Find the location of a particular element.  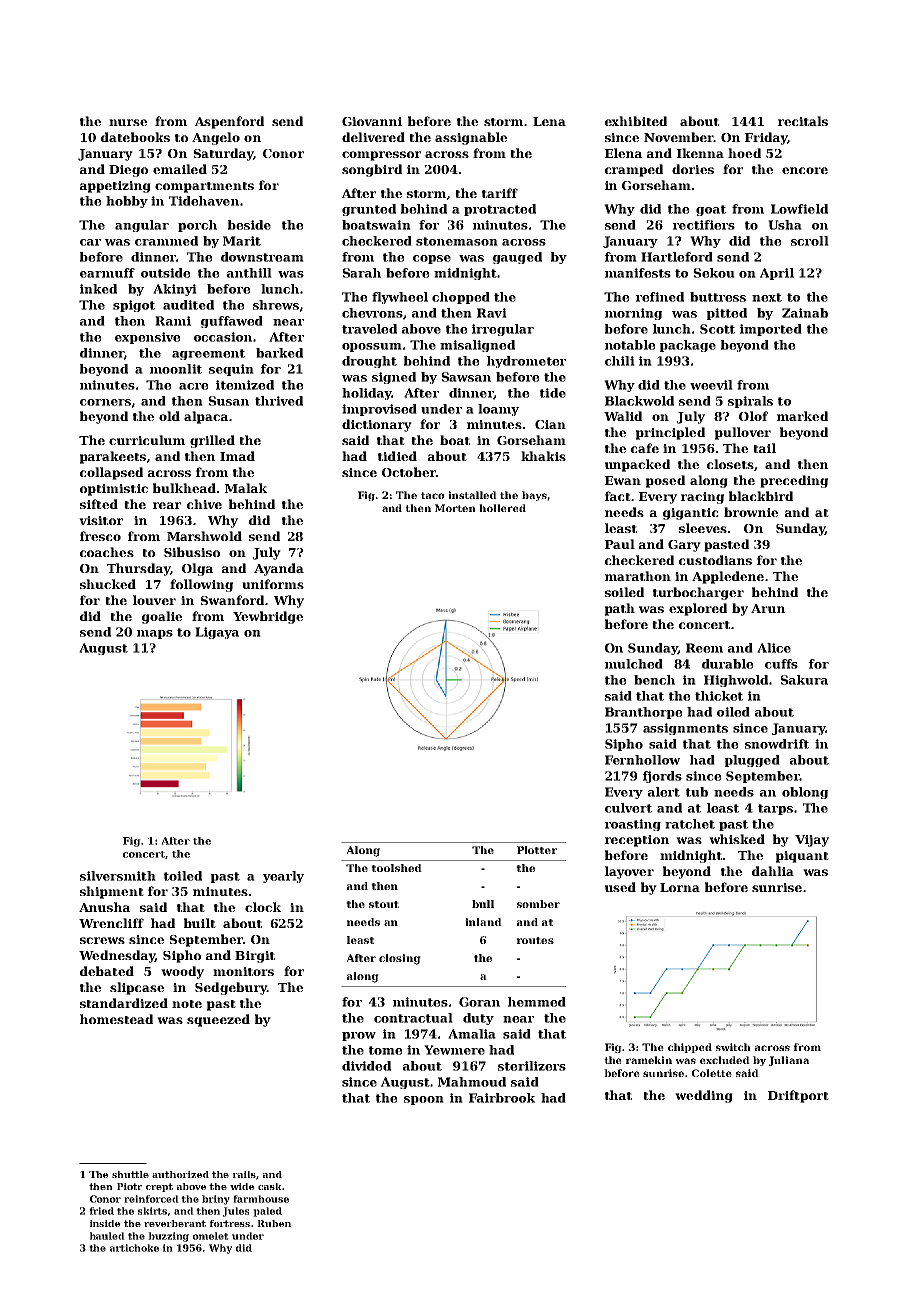

silversmith is located at coordinates (118, 876).
